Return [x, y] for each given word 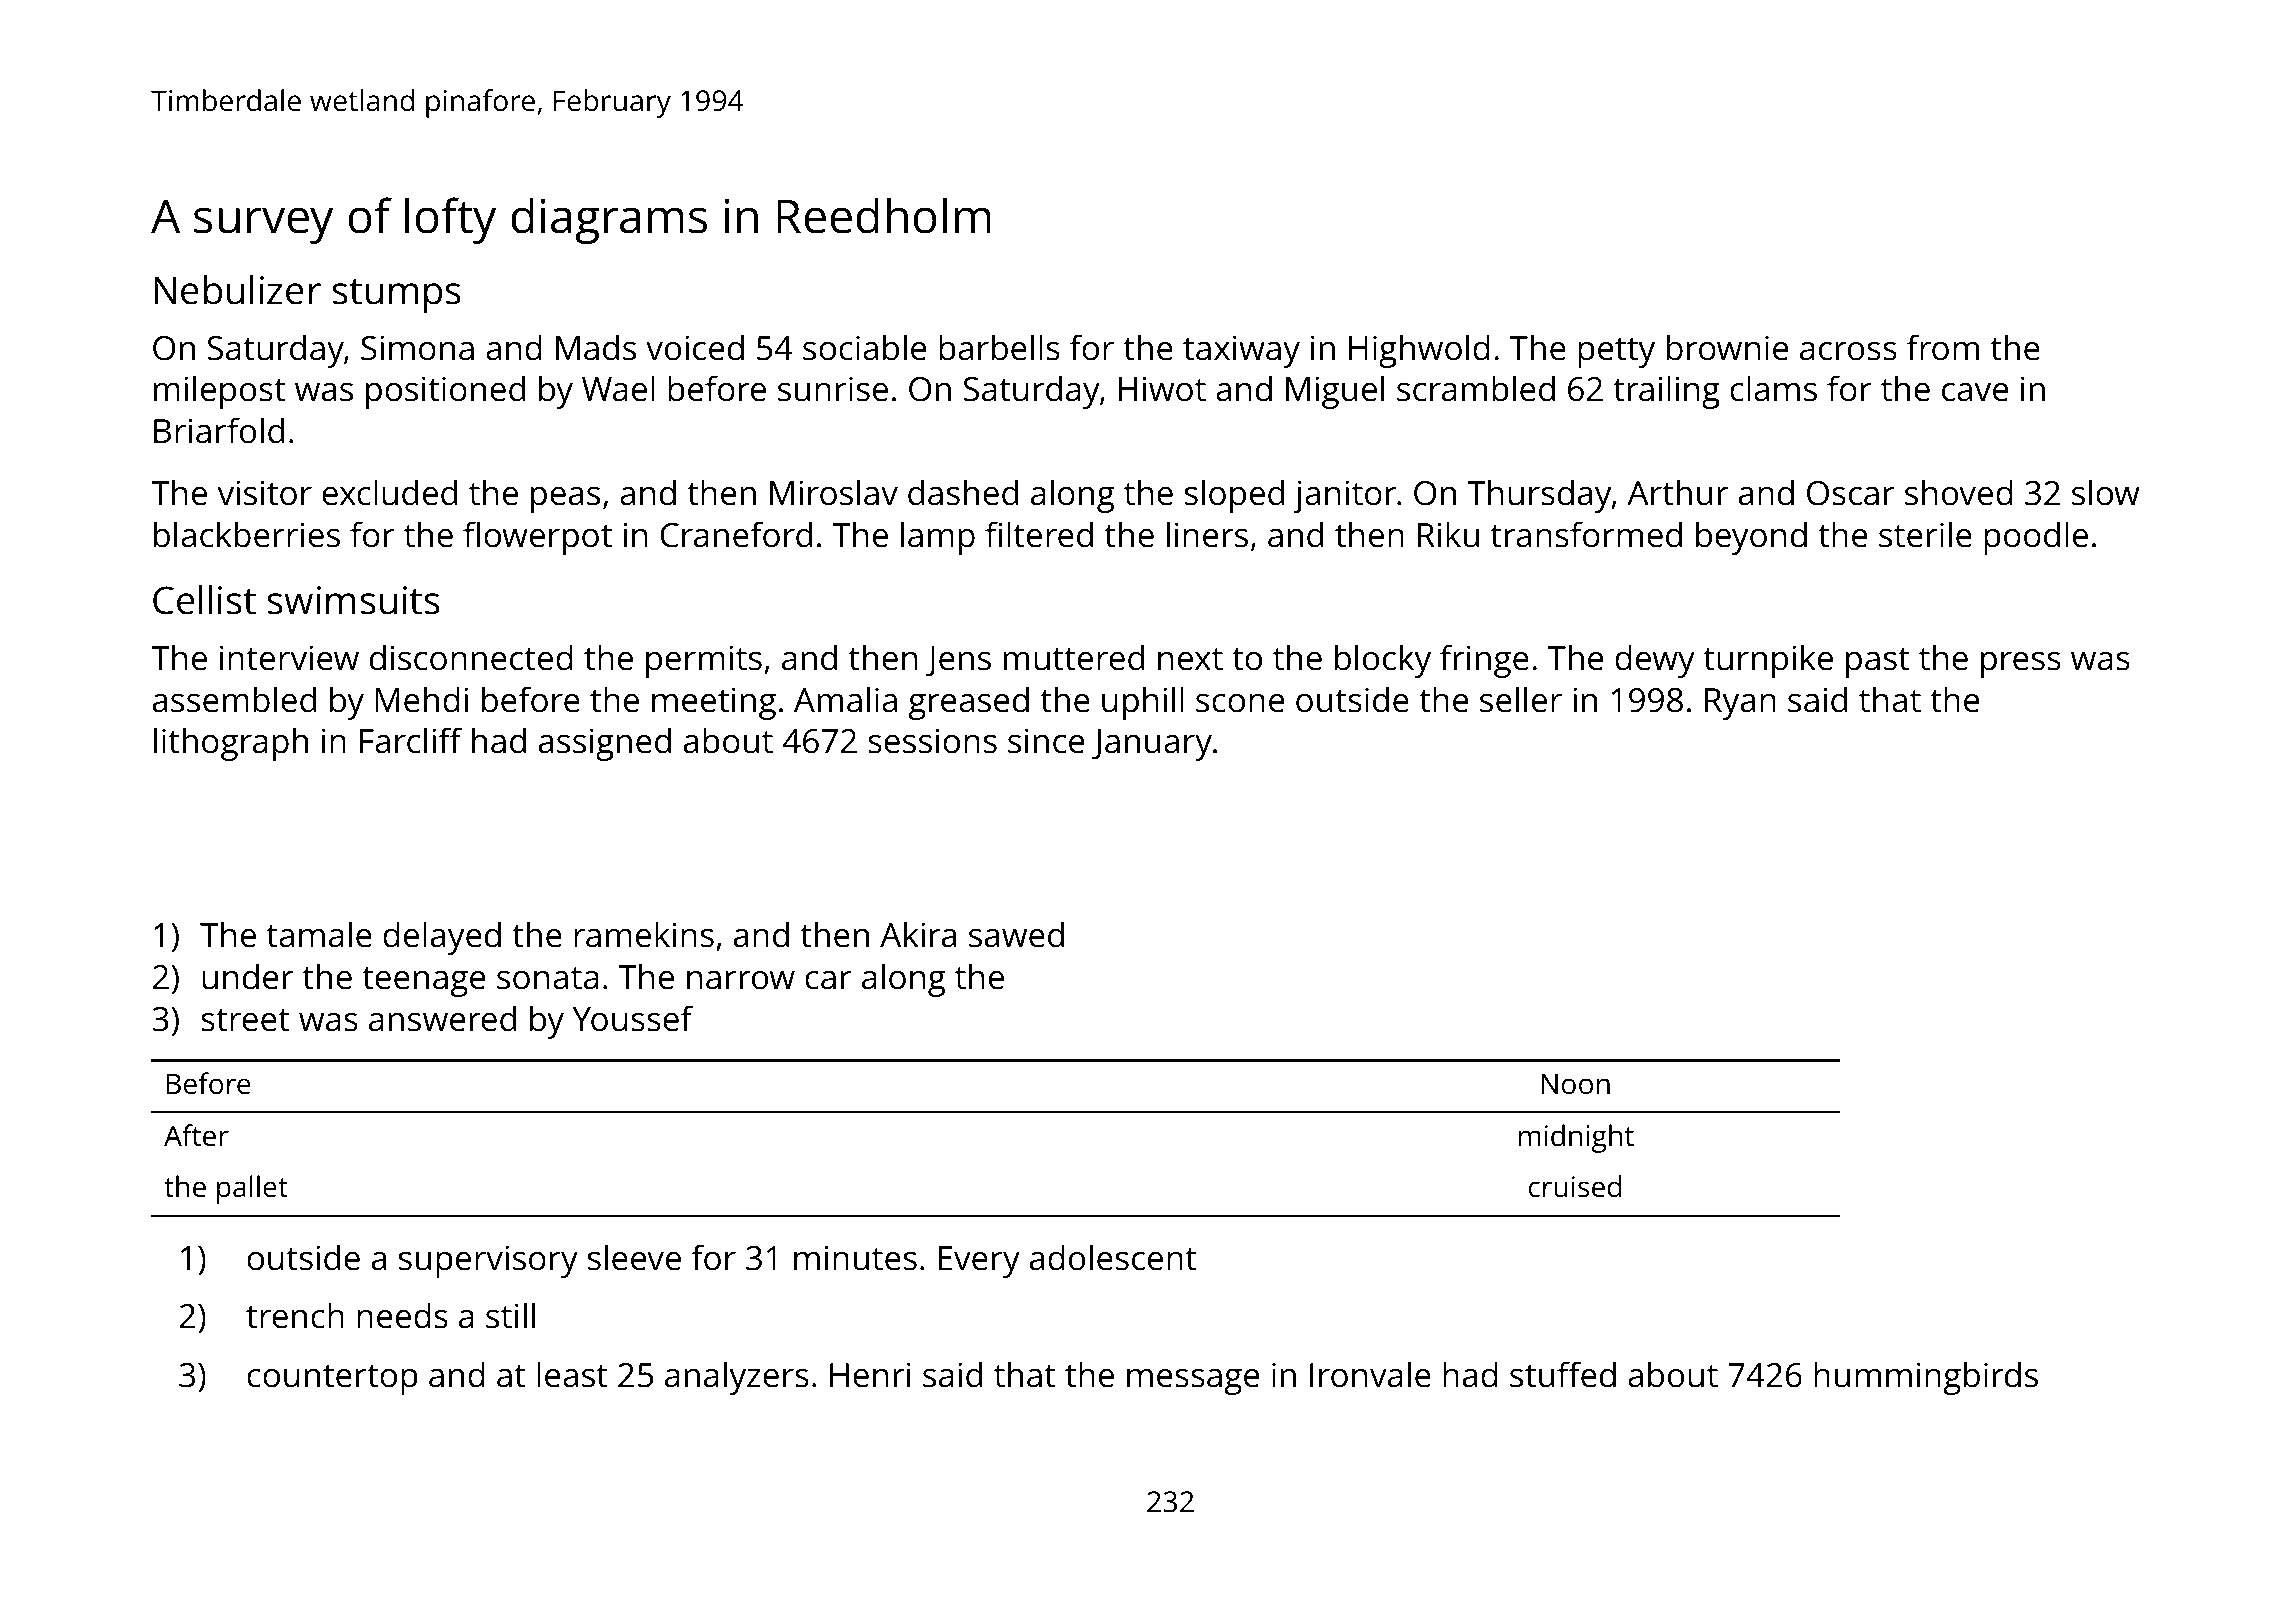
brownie [1727, 347]
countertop [332, 1380]
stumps [397, 296]
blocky [1383, 661]
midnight [1576, 1138]
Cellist [204, 600]
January [1152, 745]
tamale [319, 934]
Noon [1576, 1084]
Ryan [1740, 704]
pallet [252, 1189]
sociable [864, 347]
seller [1521, 699]
